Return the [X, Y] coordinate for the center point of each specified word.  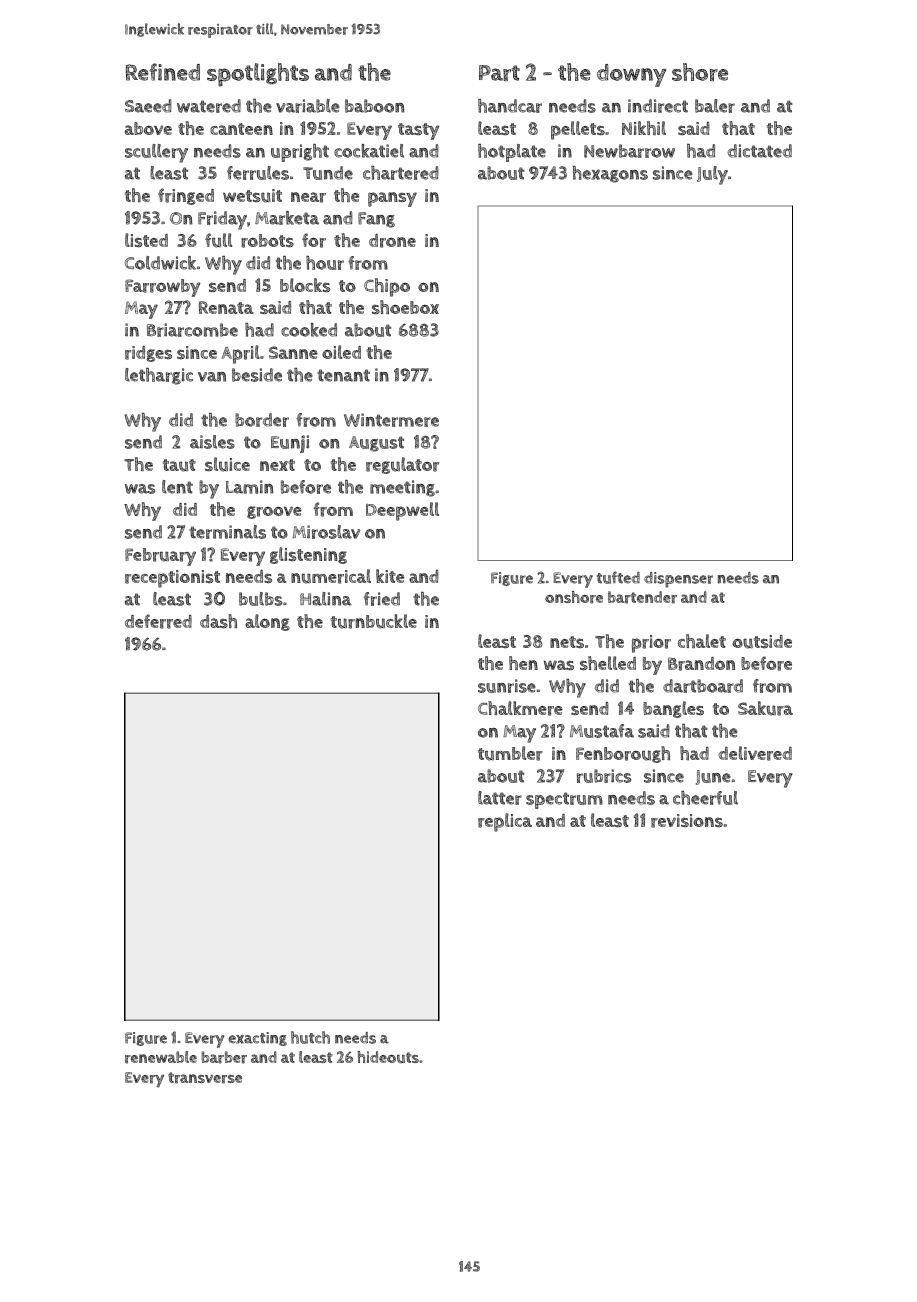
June [713, 777]
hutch [310, 1037]
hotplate [512, 153]
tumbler [510, 753]
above [148, 128]
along [267, 622]
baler [715, 106]
